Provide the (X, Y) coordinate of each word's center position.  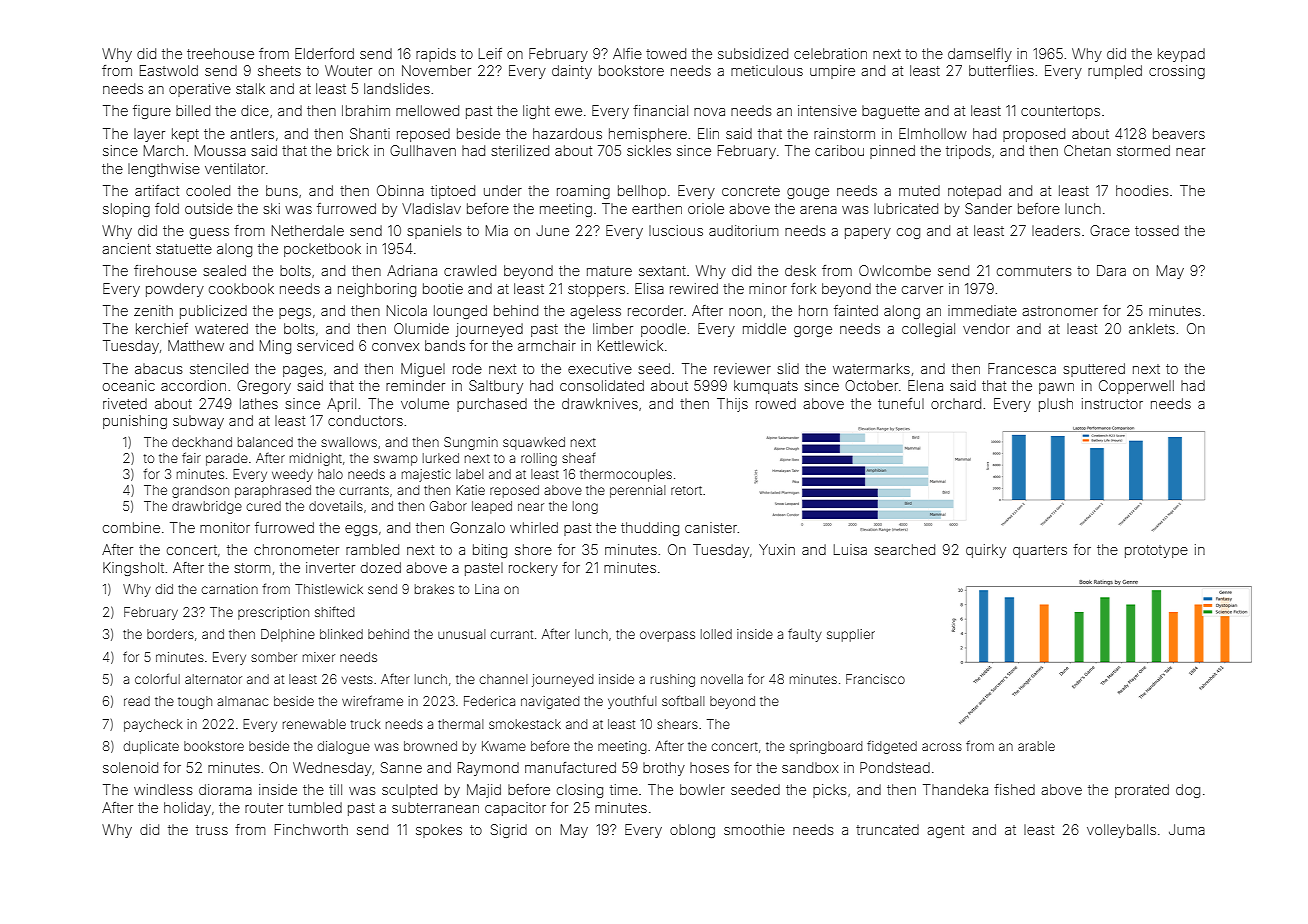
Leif (490, 53)
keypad (1181, 55)
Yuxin (777, 549)
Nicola (407, 310)
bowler (702, 789)
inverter (330, 567)
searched (904, 549)
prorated (1142, 791)
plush (1056, 405)
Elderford (324, 53)
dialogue (343, 747)
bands (445, 345)
